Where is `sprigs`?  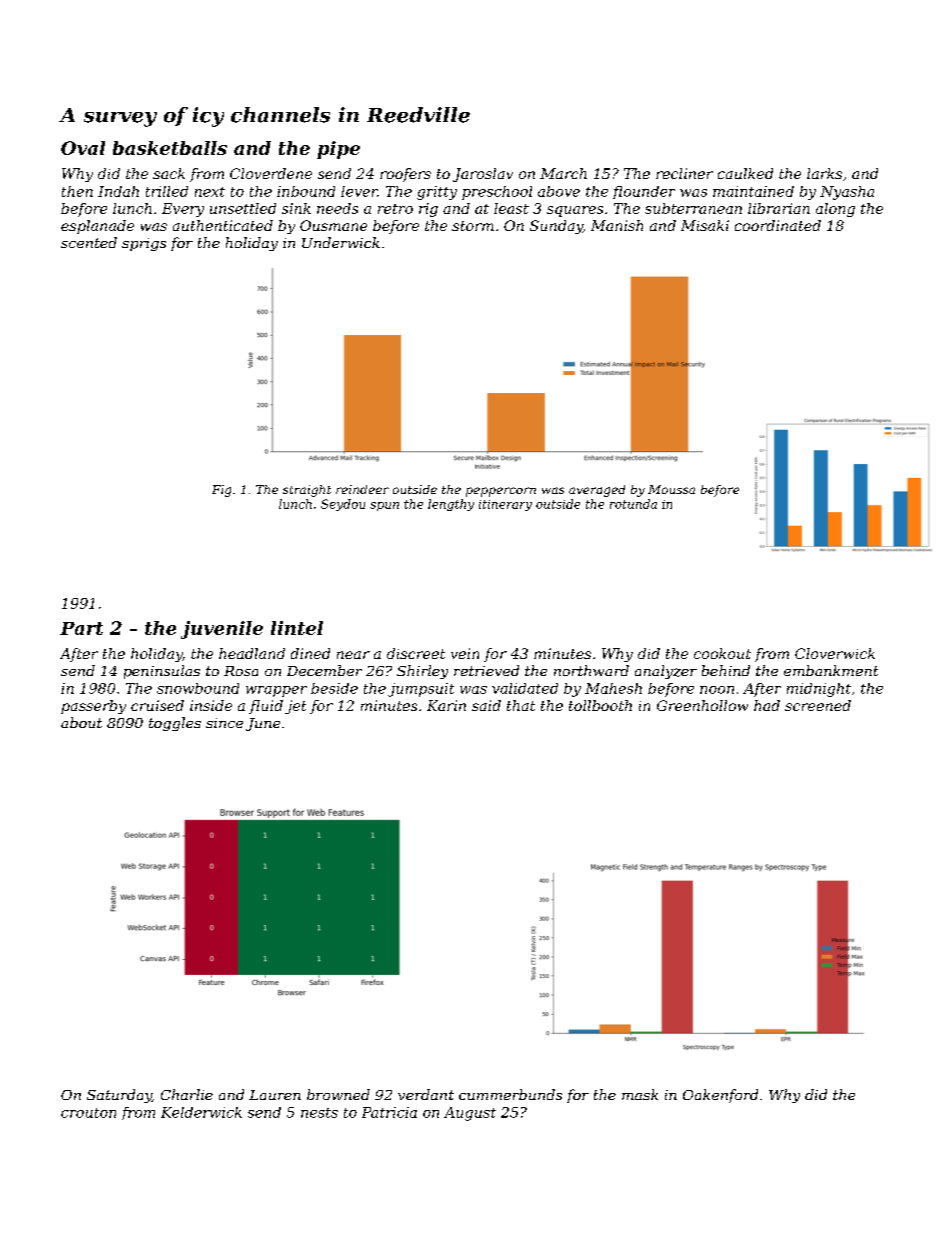
sprigs is located at coordinates (144, 244).
